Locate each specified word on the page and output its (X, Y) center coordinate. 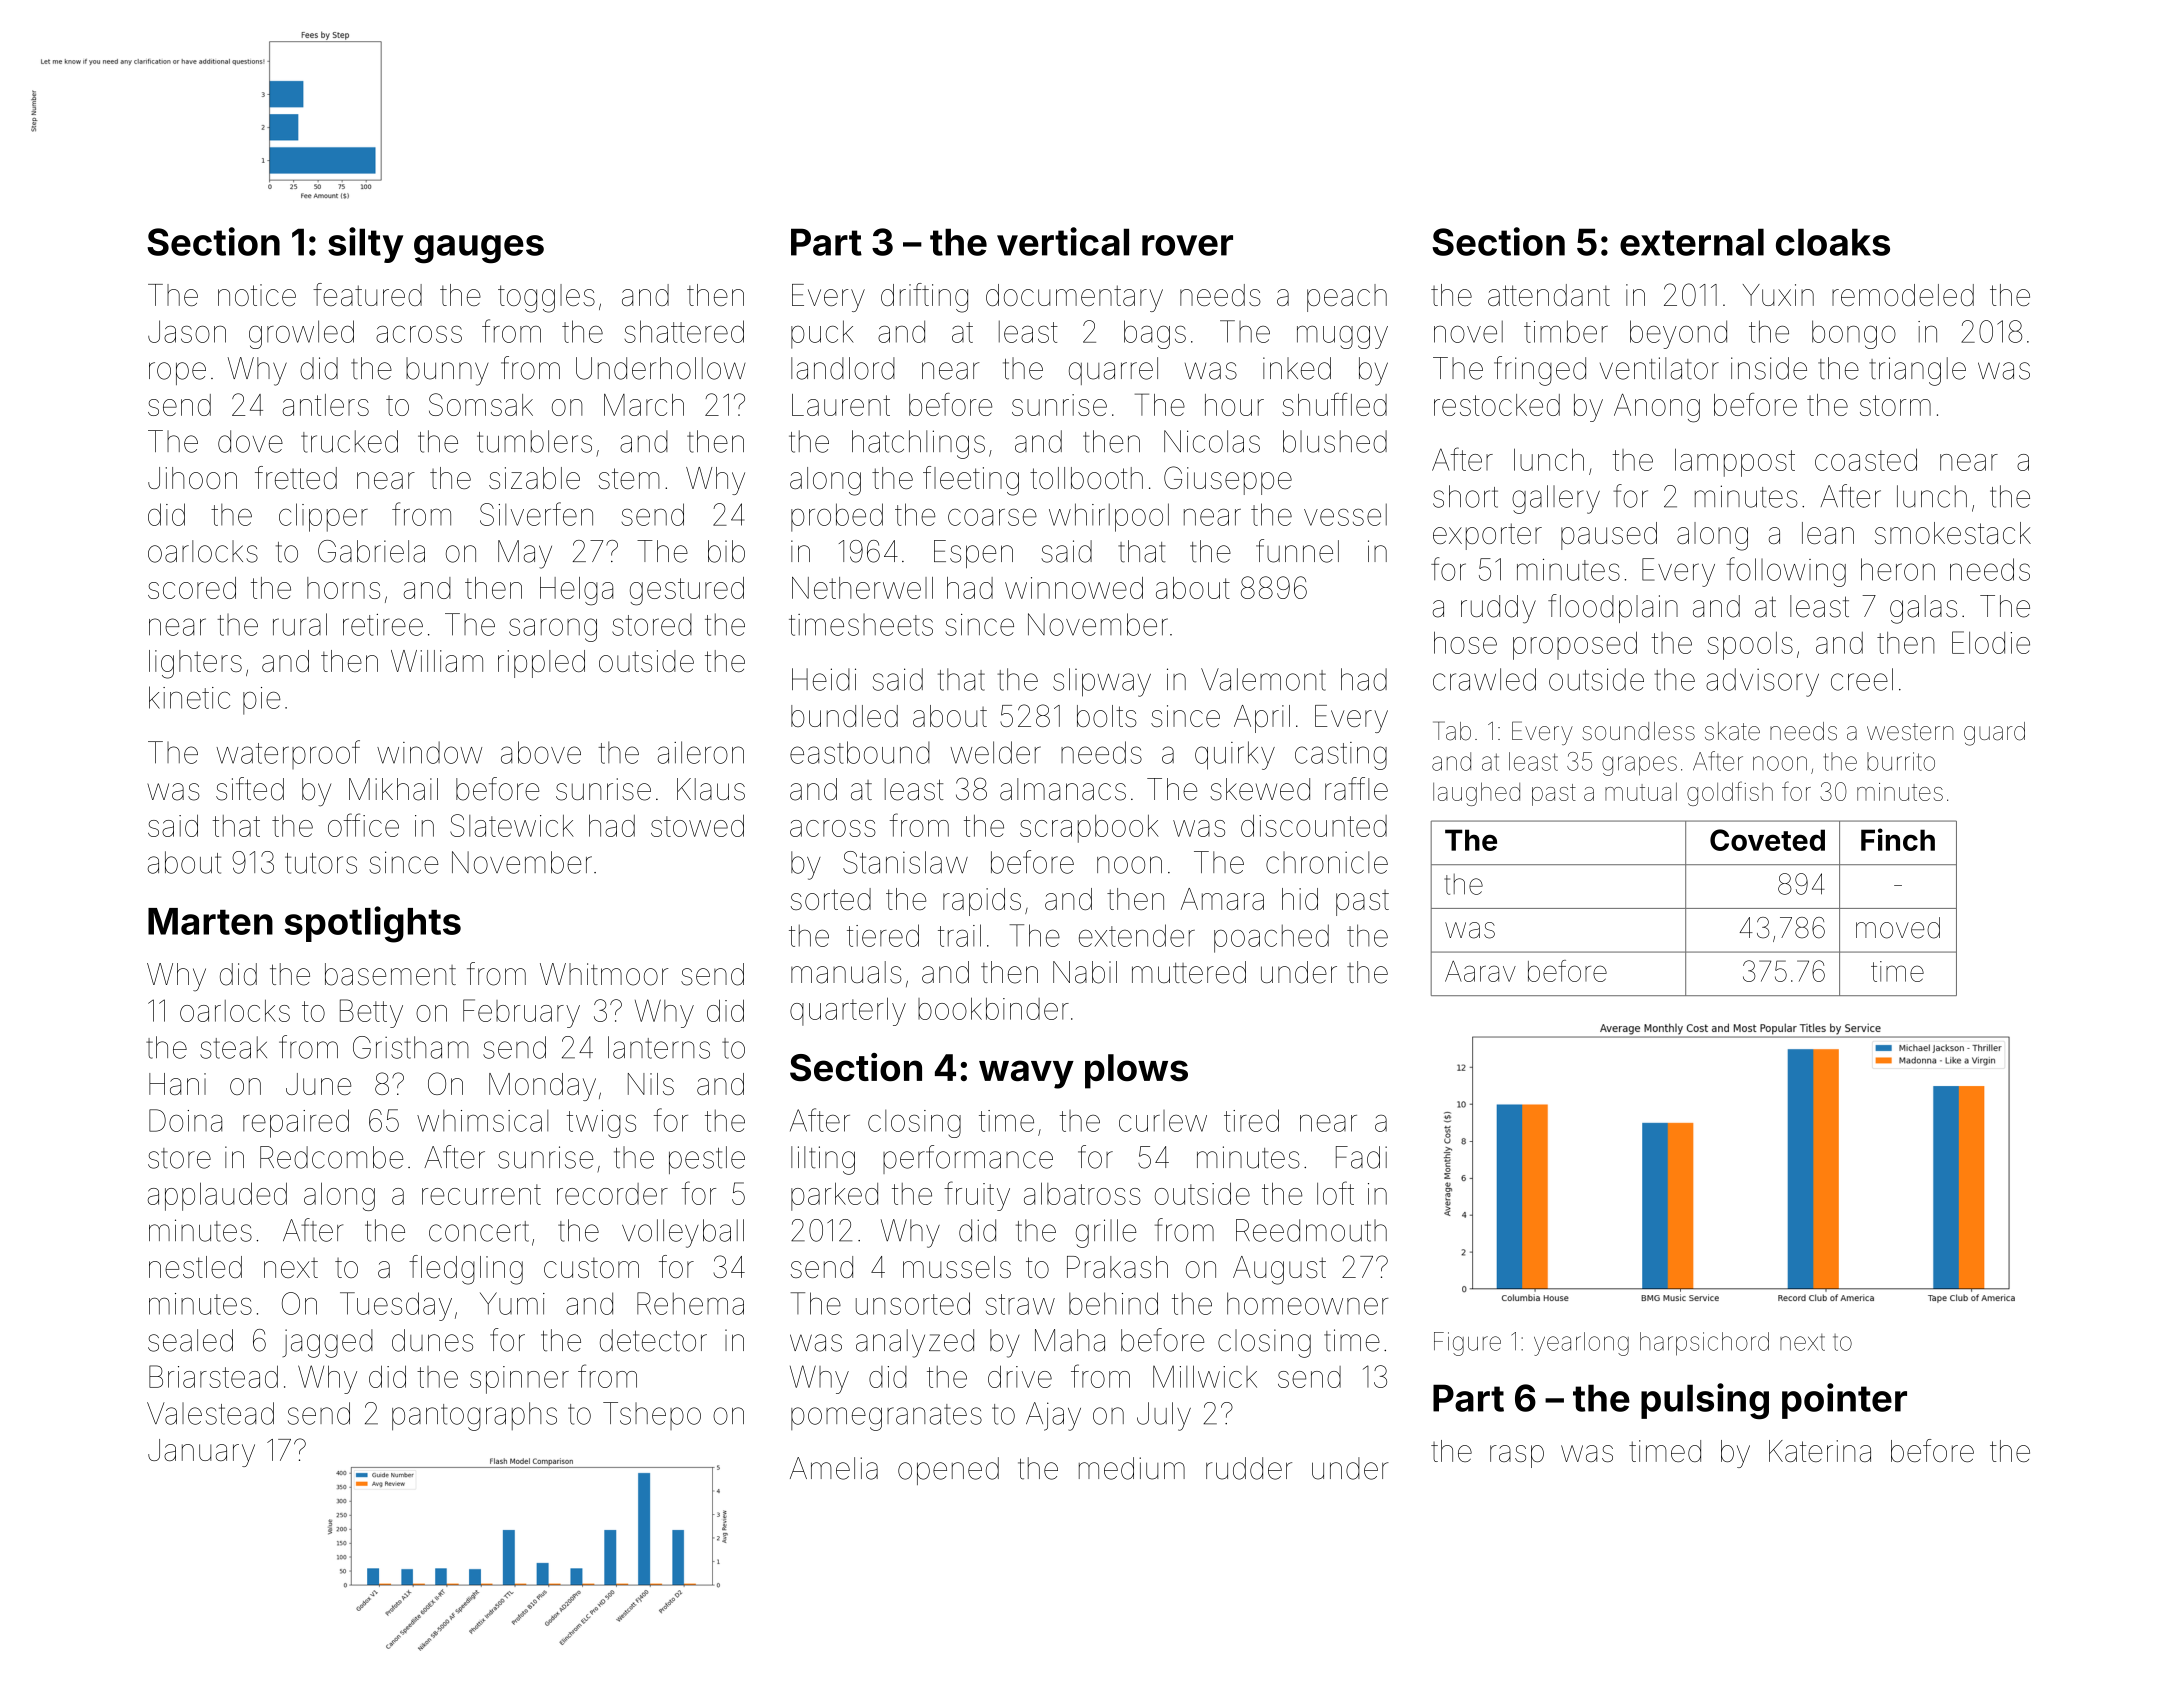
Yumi (512, 1303)
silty (365, 245)
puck (822, 334)
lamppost (1735, 462)
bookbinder (993, 1008)
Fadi (1361, 1157)
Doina (185, 1120)
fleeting (971, 481)
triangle (1917, 371)
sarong (553, 630)
